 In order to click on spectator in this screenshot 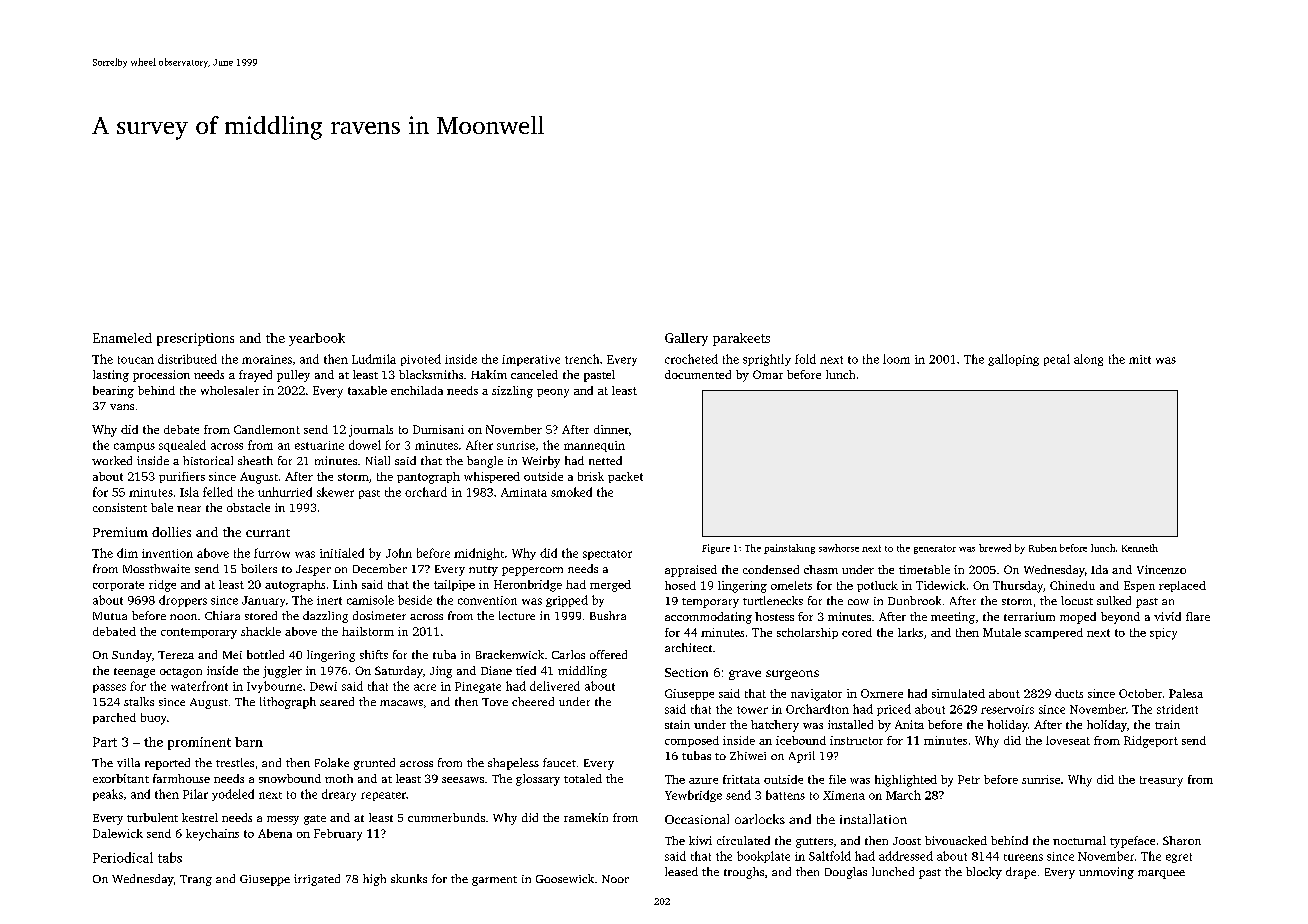, I will do `click(607, 555)`.
